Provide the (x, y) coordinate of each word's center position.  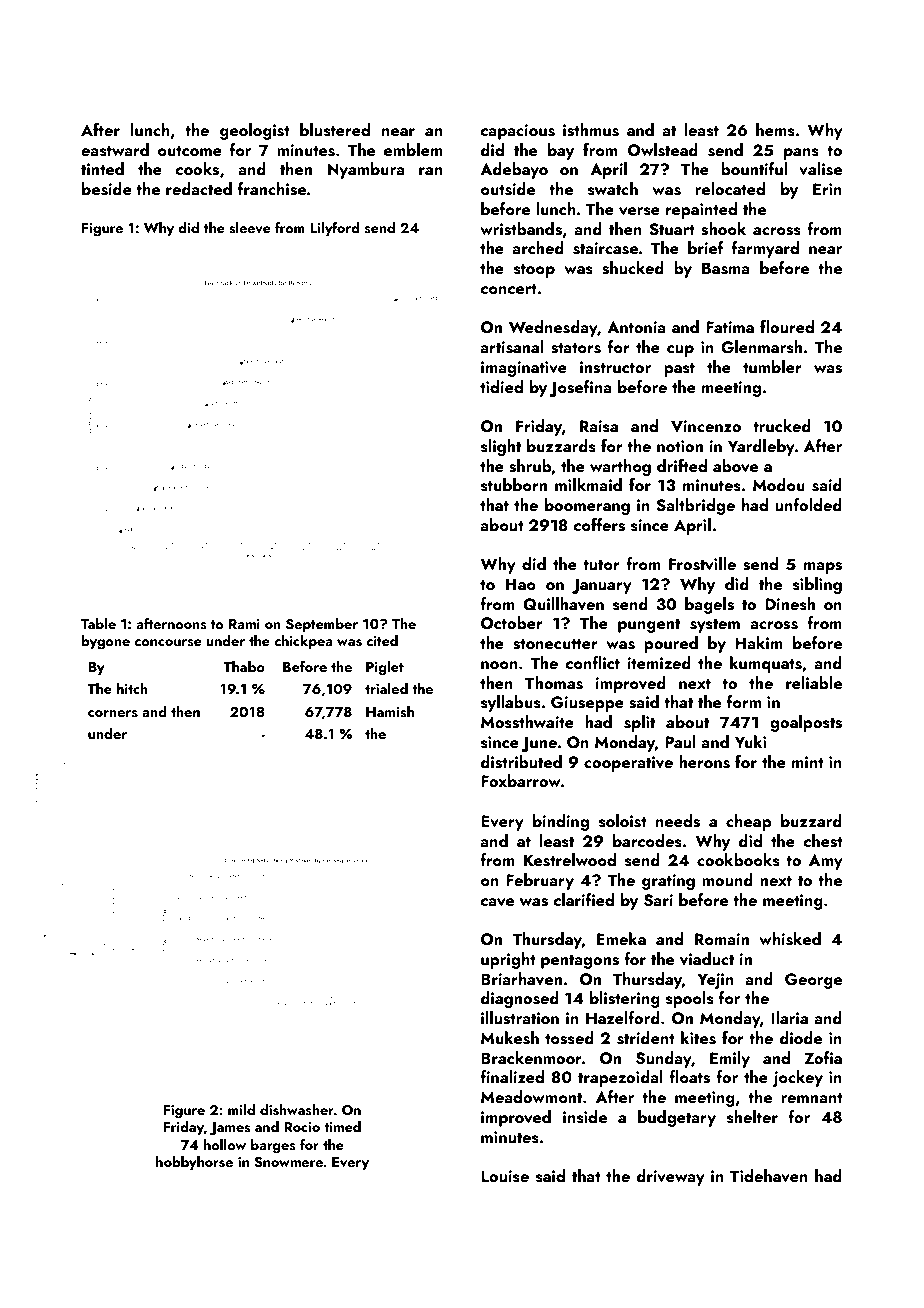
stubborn (514, 485)
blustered (335, 130)
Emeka (621, 938)
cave (497, 902)
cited (382, 640)
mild (241, 1109)
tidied (501, 386)
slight (501, 447)
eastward (115, 150)
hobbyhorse (194, 1163)
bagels (709, 605)
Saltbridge (695, 506)
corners (113, 713)
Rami (244, 624)
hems (775, 130)
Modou (779, 484)
